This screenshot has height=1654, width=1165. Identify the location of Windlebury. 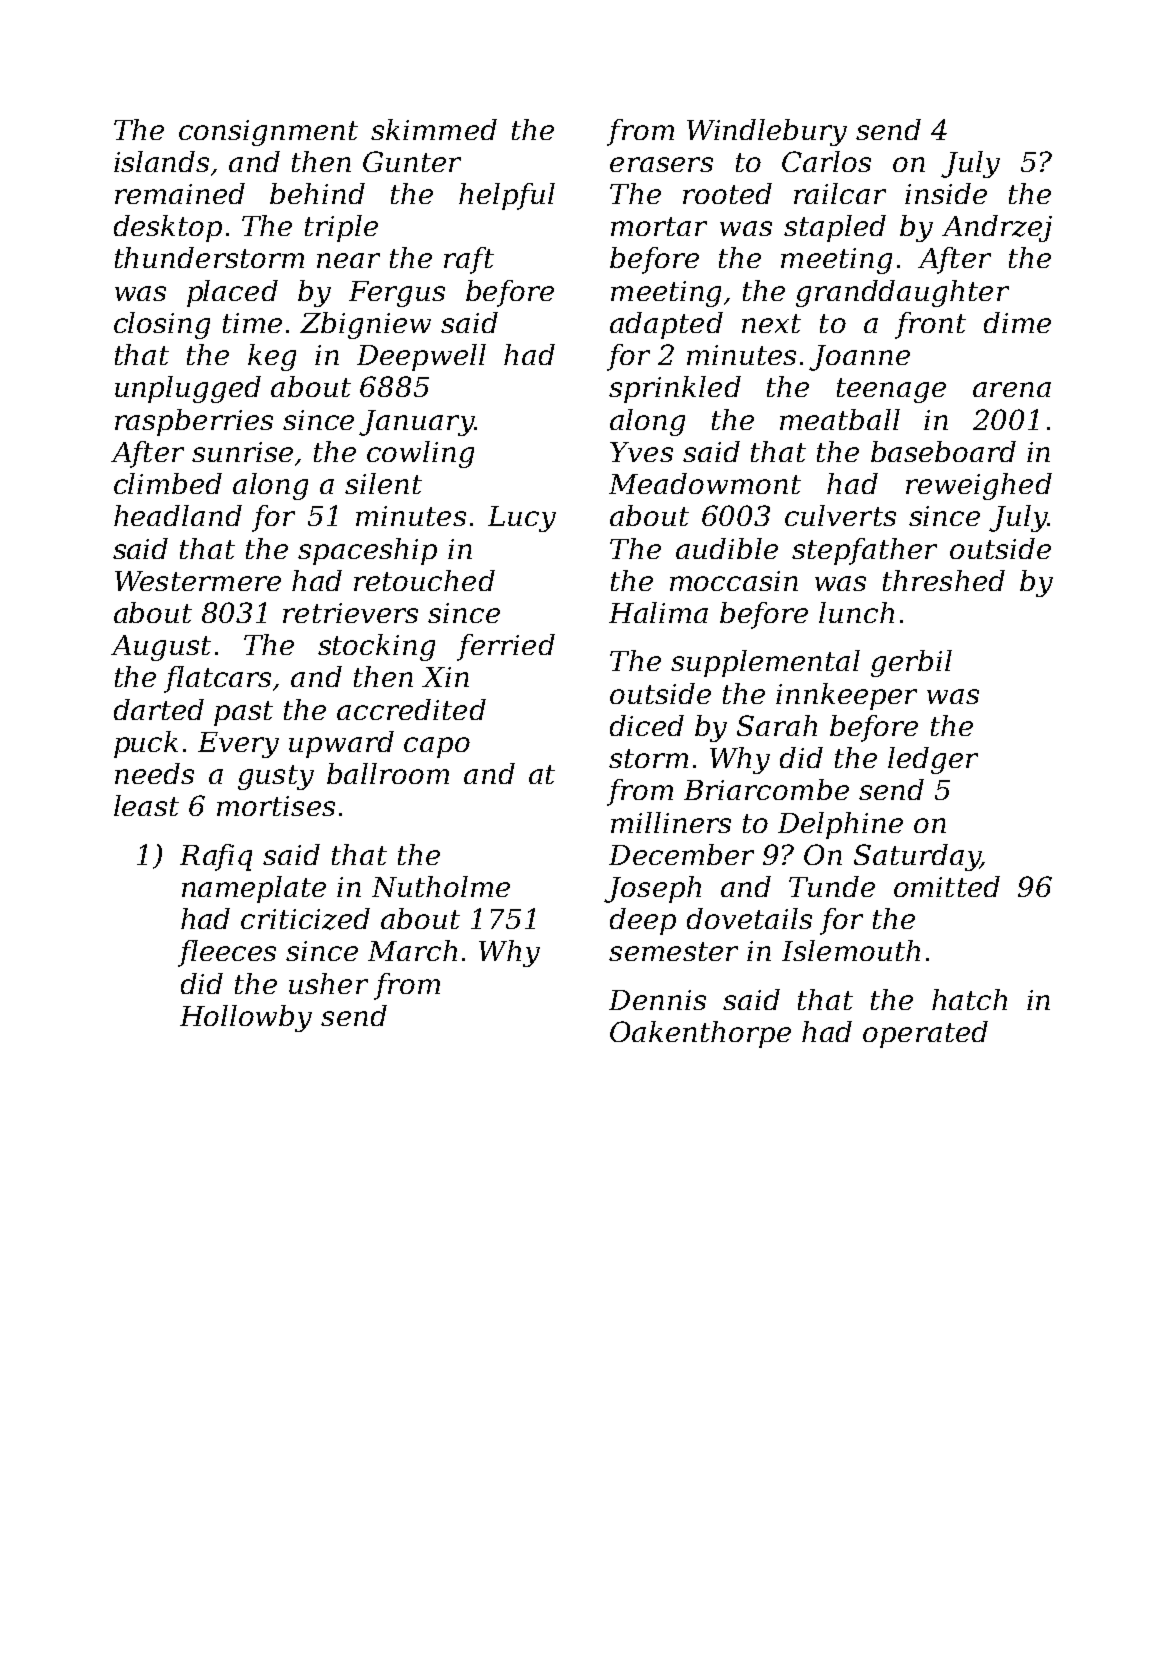
(767, 132).
